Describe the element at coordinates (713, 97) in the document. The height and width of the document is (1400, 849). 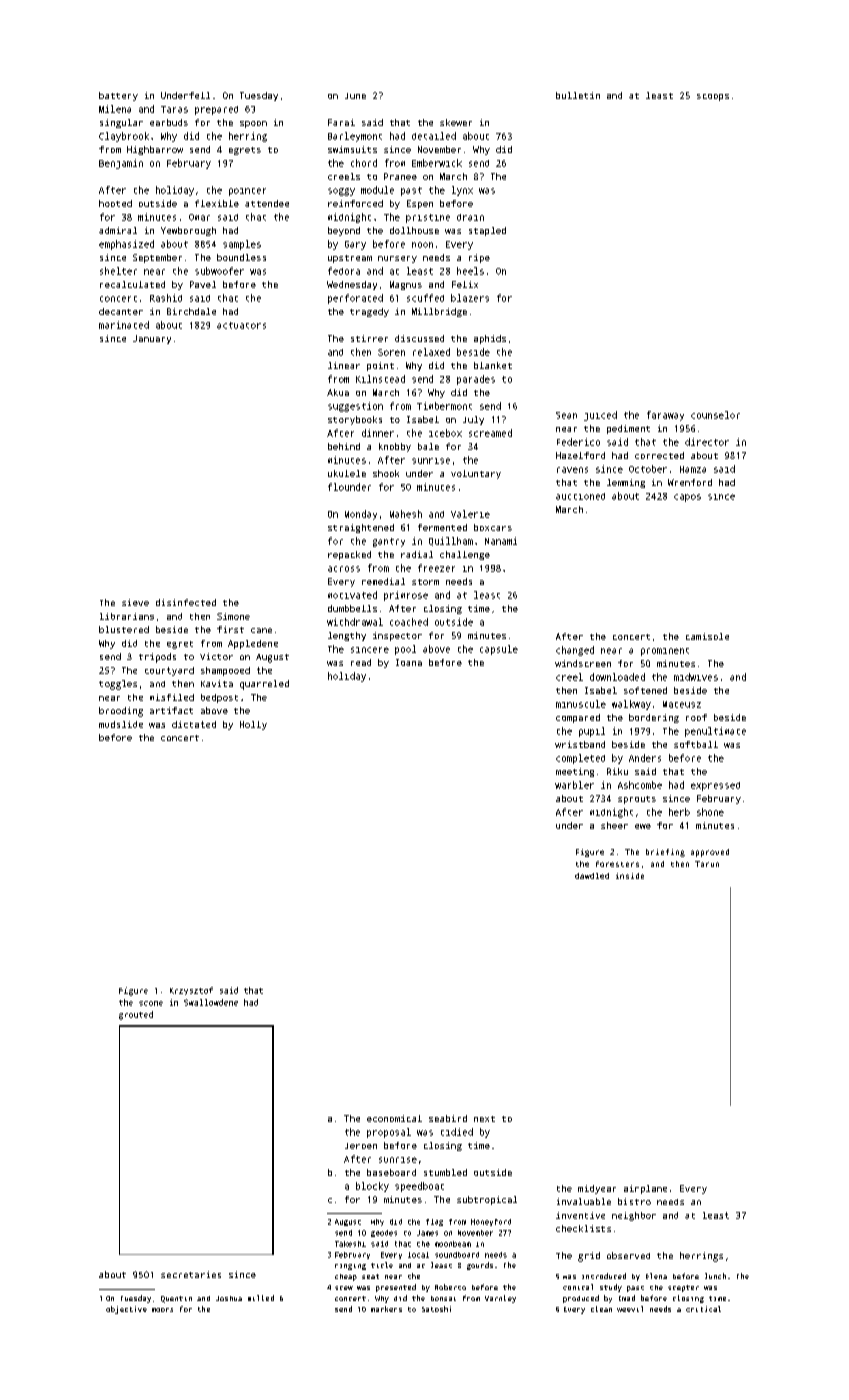
I see `scoops` at that location.
